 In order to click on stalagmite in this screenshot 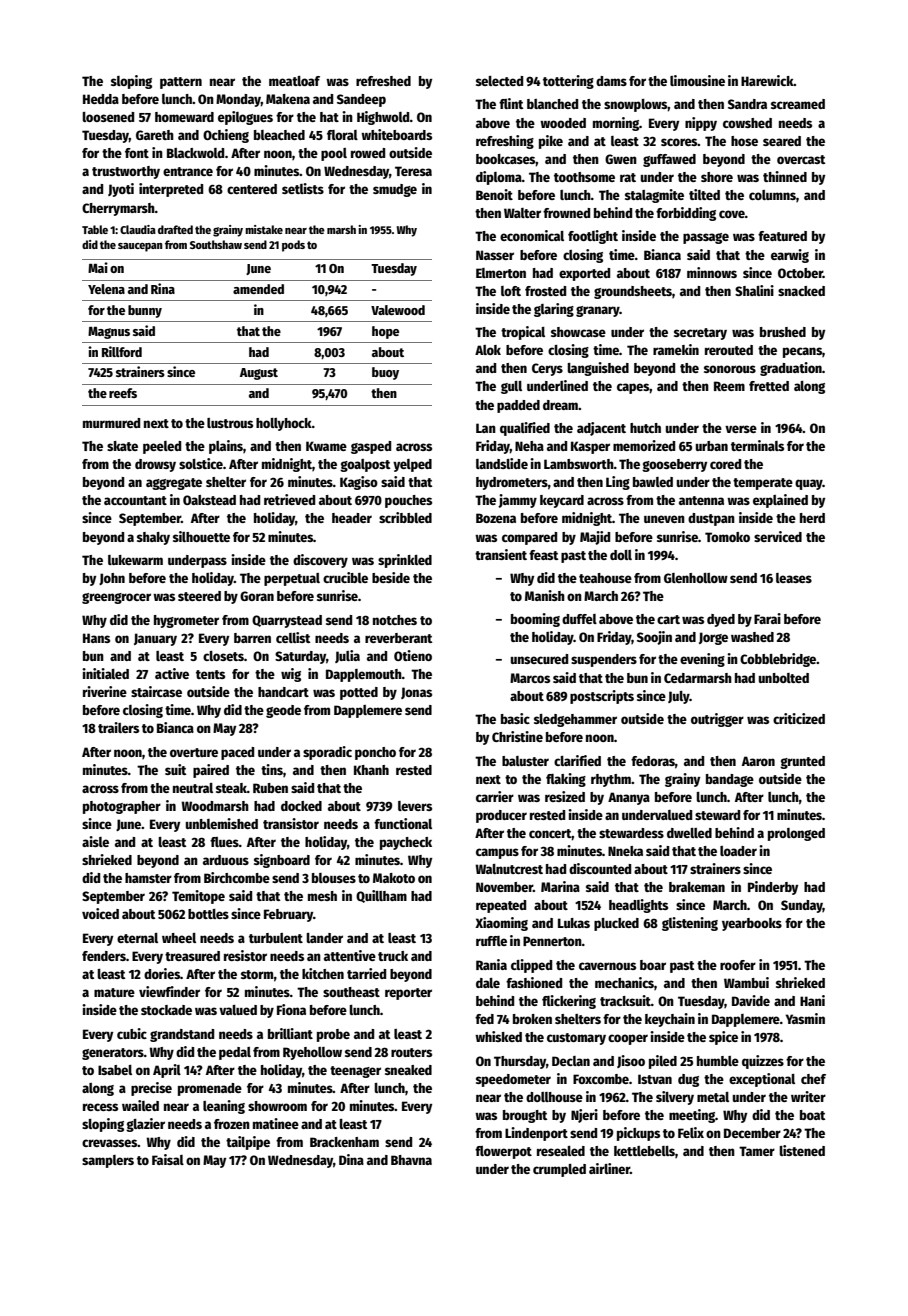, I will do `click(654, 196)`.
